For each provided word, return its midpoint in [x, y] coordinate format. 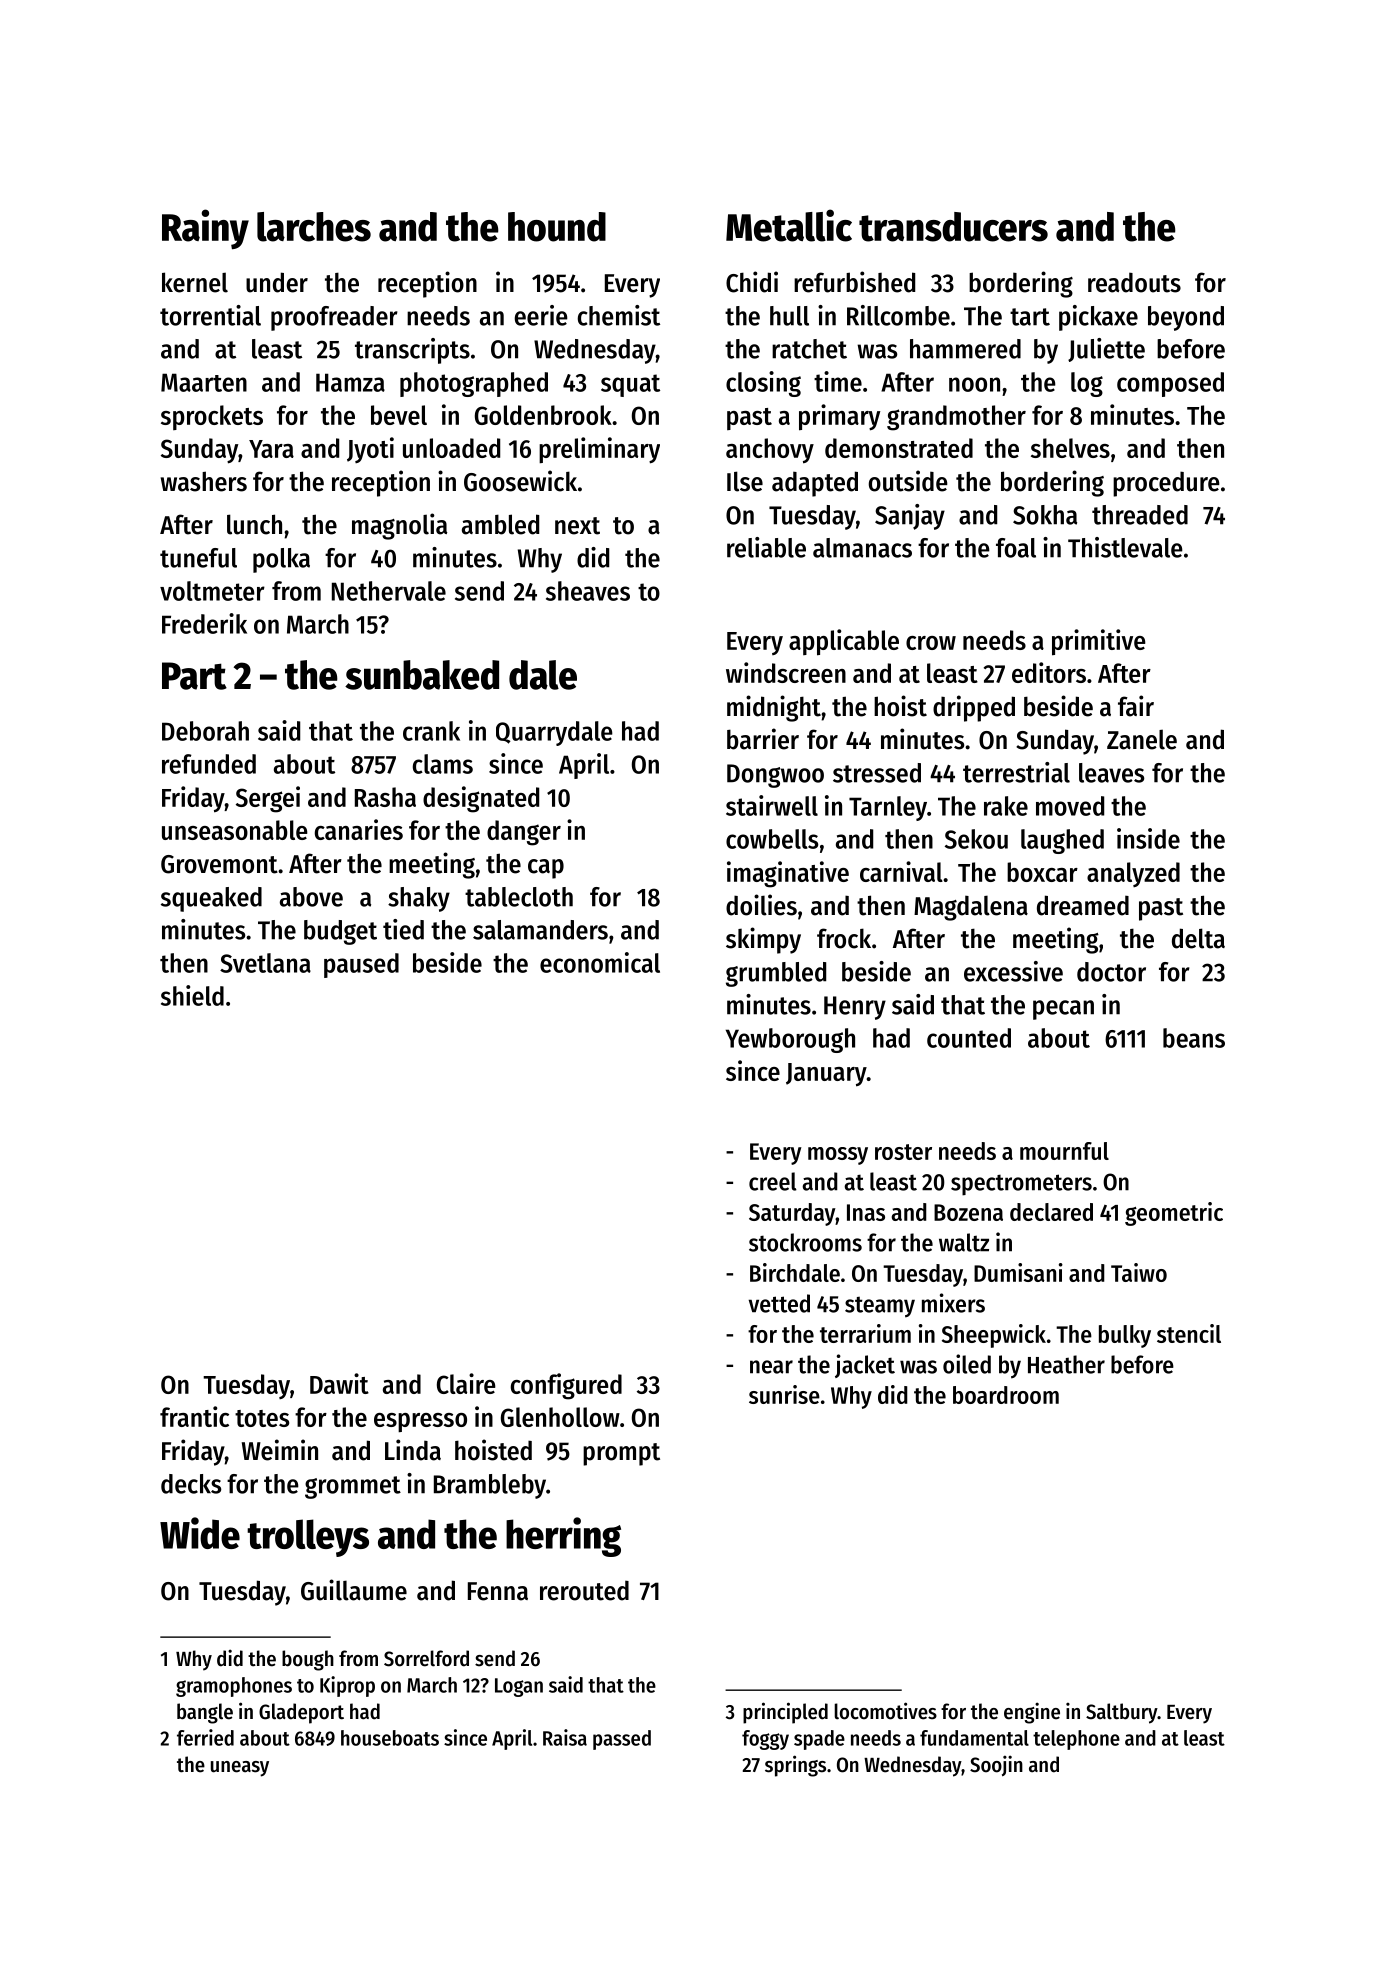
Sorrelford [426, 1658]
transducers [953, 227]
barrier [763, 739]
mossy [838, 1156]
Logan [519, 1687]
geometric [1174, 1214]
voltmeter [212, 591]
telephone [1076, 1740]
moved [1070, 806]
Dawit [339, 1383]
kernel [195, 282]
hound [557, 227]
